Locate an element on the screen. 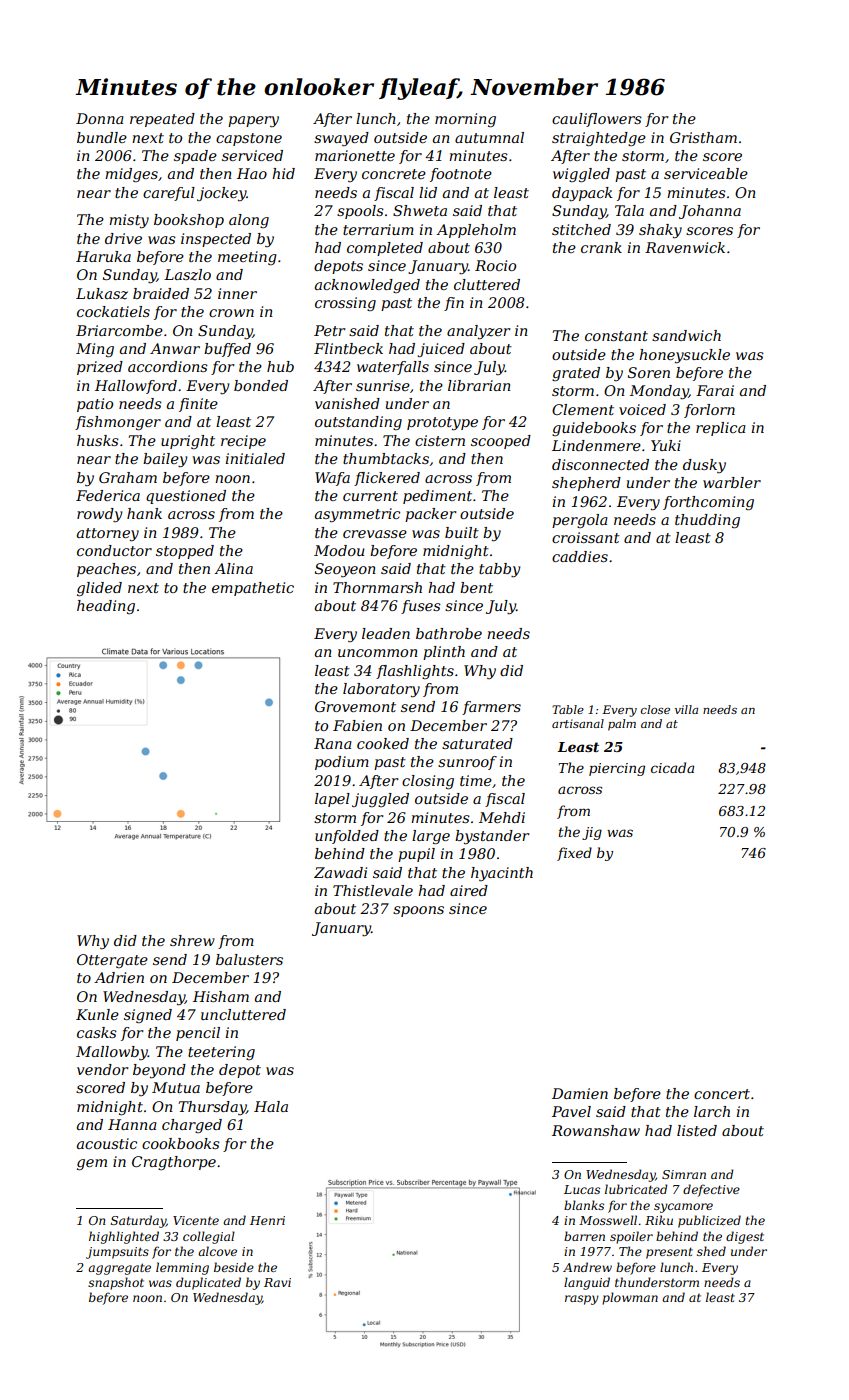  close is located at coordinates (655, 709).
